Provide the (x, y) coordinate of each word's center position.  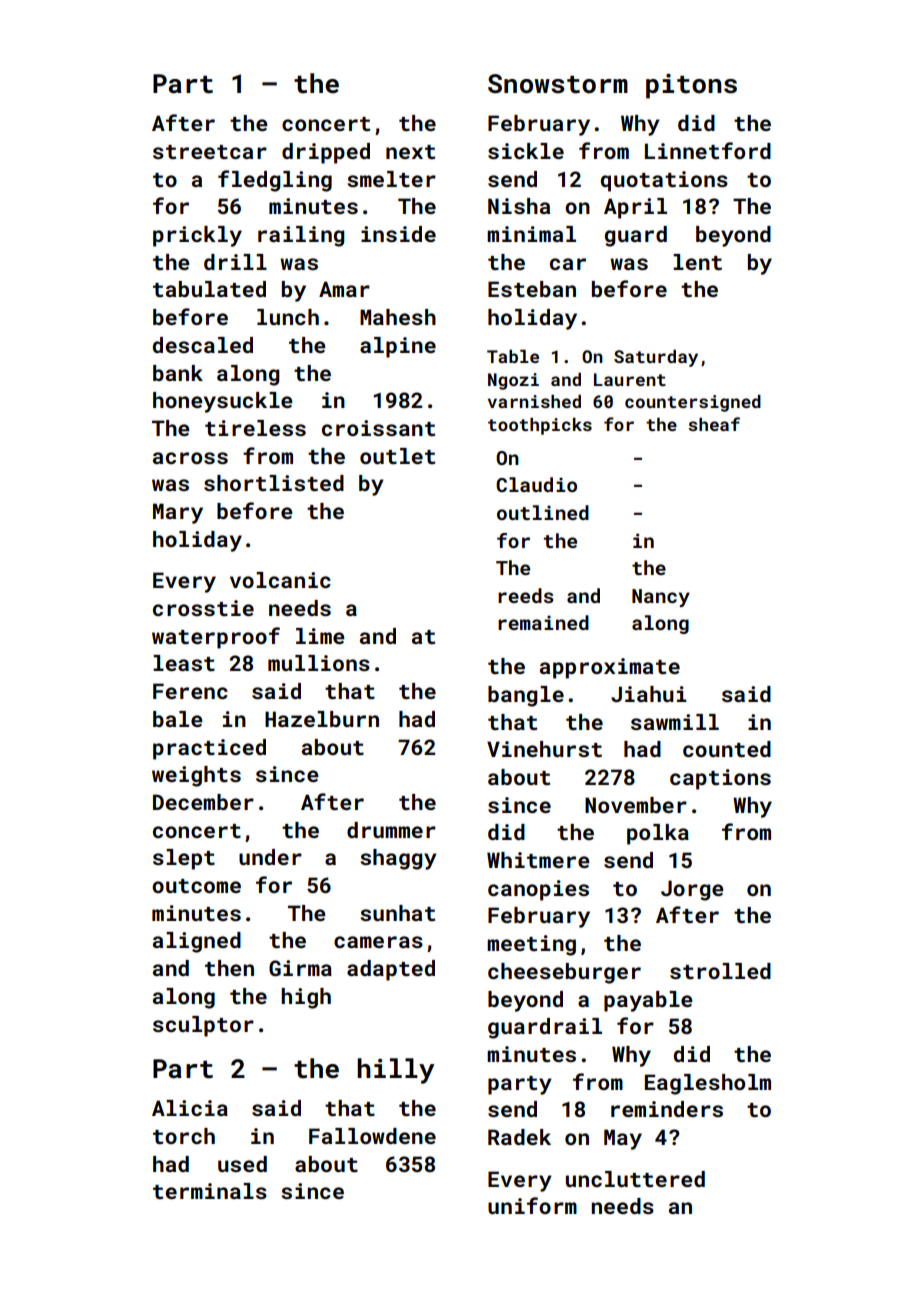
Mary (178, 513)
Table (513, 356)
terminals (210, 1191)
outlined (543, 512)
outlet (397, 456)
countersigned (693, 403)
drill (235, 262)
